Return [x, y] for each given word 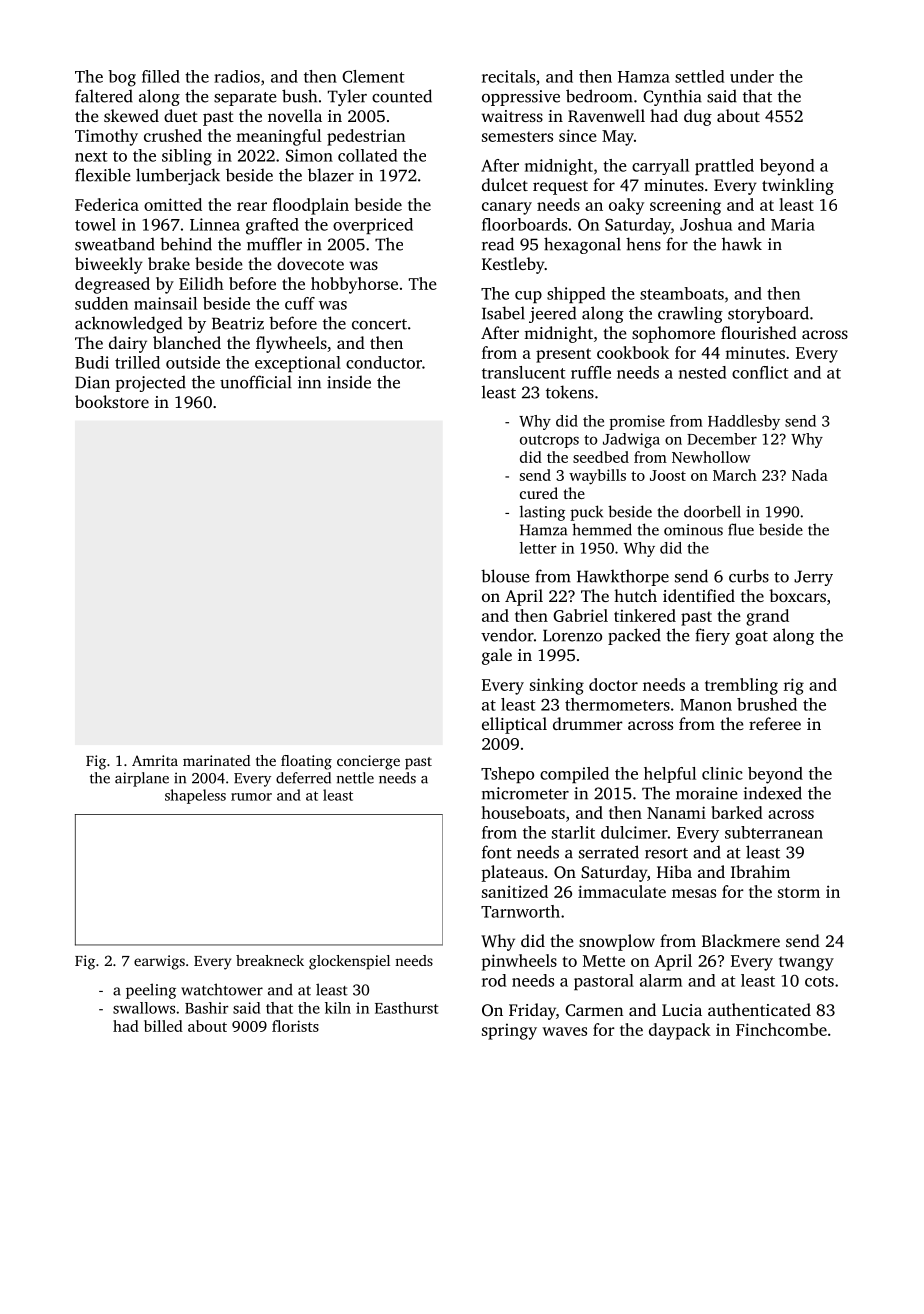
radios [237, 76]
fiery [712, 636]
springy [509, 1032]
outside [193, 362]
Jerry [813, 578]
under [752, 76]
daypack [680, 1031]
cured [539, 493]
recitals [508, 76]
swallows [144, 1008]
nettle [355, 778]
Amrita [155, 760]
